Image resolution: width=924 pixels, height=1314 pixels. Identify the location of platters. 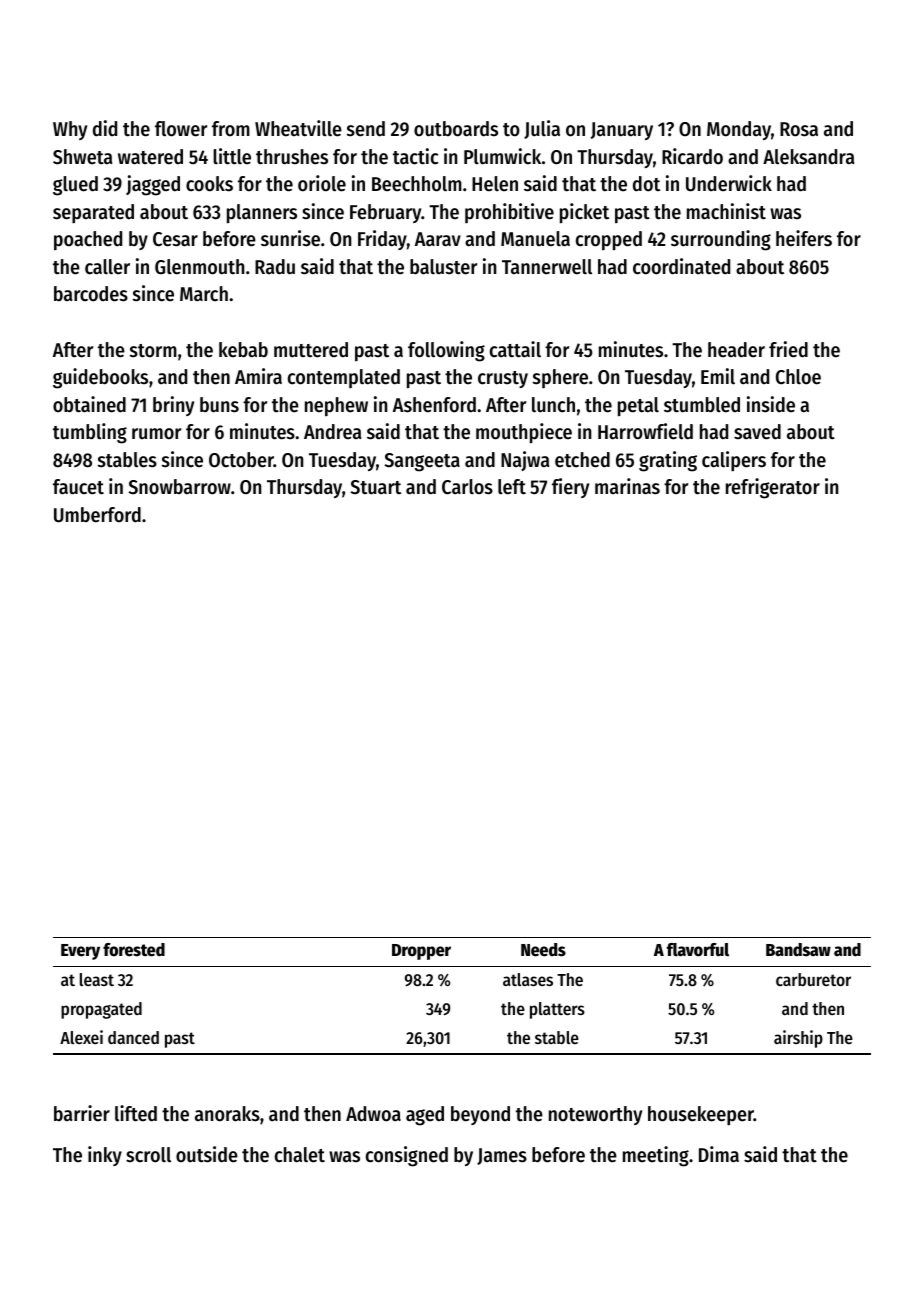
(557, 1010).
